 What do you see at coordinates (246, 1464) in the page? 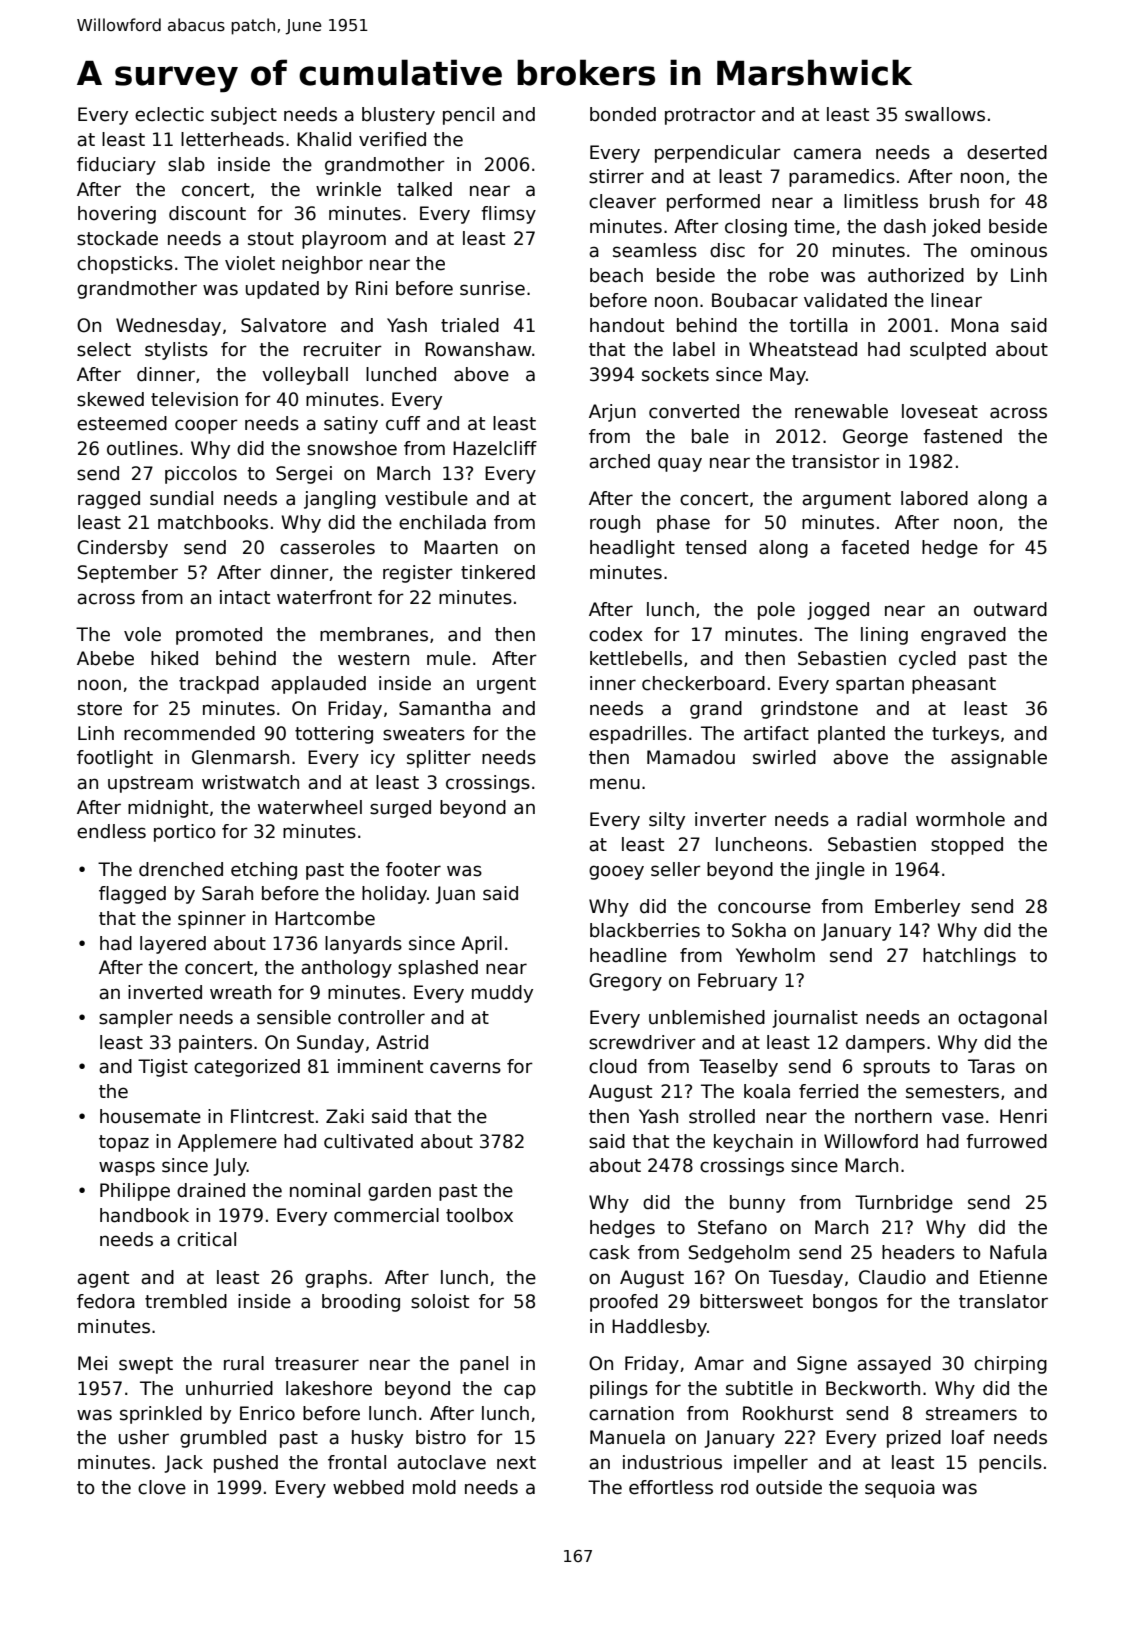
I see `pushed` at bounding box center [246, 1464].
